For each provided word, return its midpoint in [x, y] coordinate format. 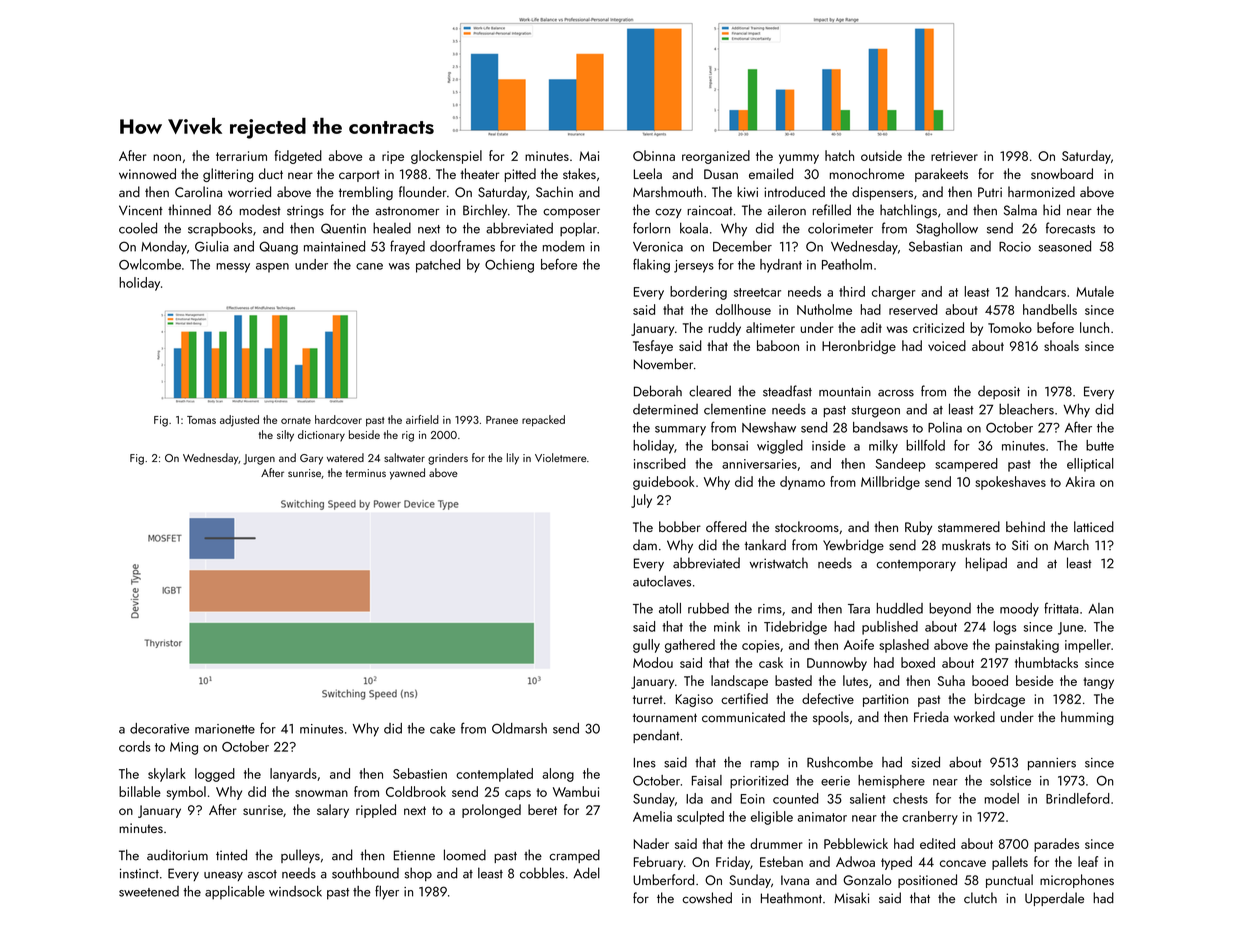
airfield [422, 419]
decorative [159, 728]
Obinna [654, 155]
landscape [739, 682]
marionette [225, 729]
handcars [1040, 291]
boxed [918, 662]
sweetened [149, 891]
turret [648, 699]
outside [881, 155]
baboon [778, 345]
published [890, 628]
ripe [393, 157]
